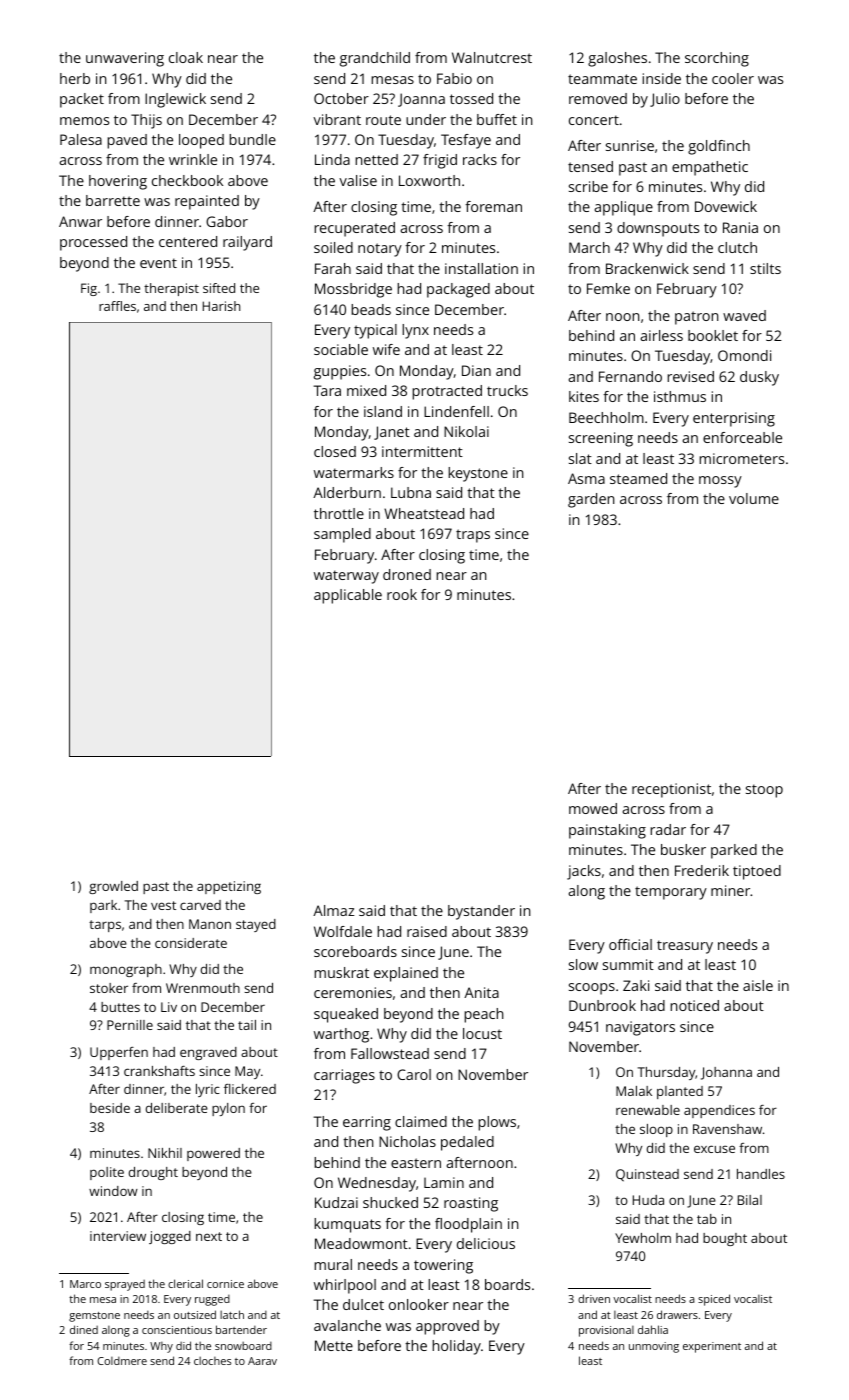  I want to click on unmoving, so click(654, 1347).
